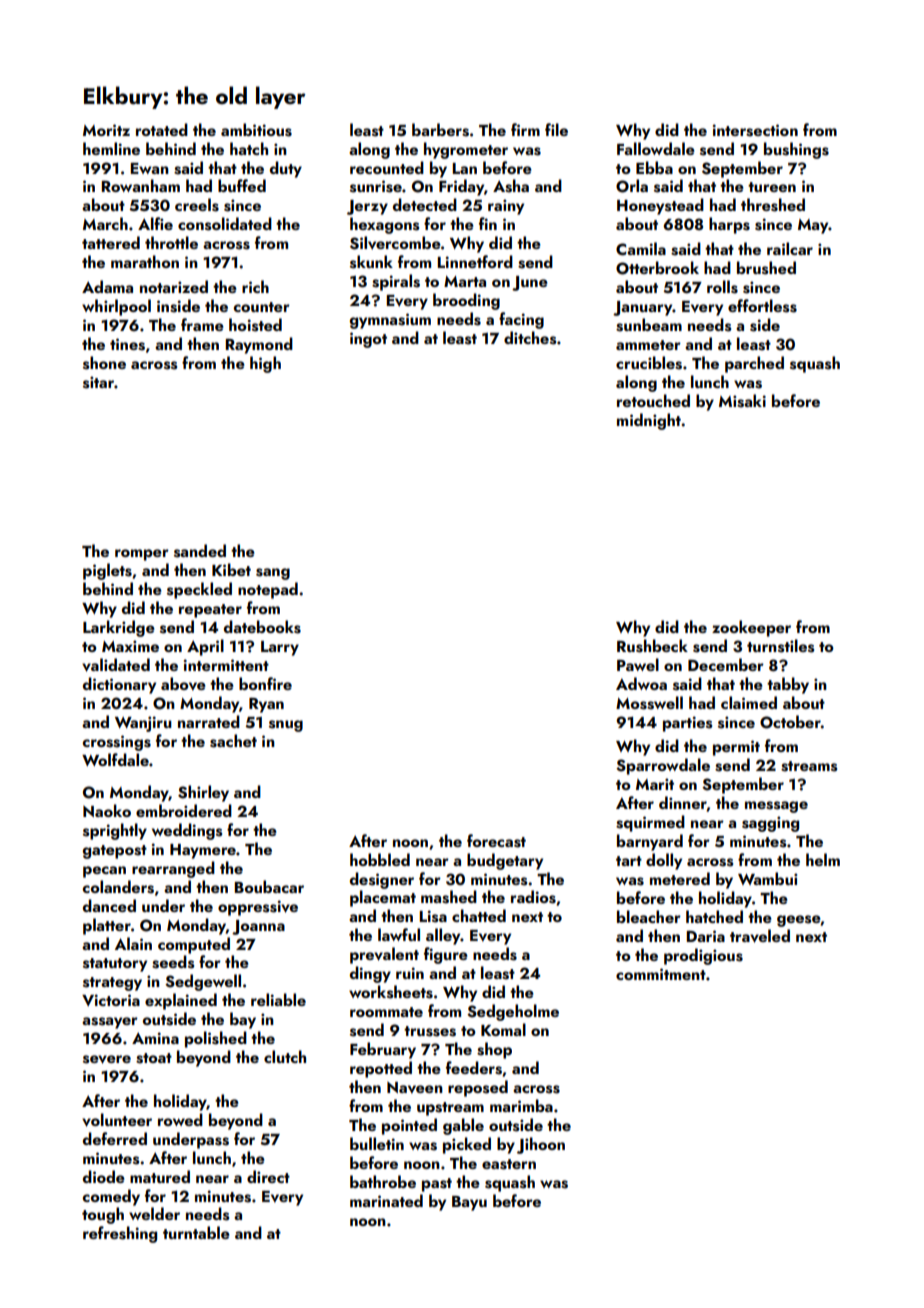 The height and width of the document is (1308, 924). Describe the element at coordinates (256, 130) in the document. I see `ambitious` at that location.
